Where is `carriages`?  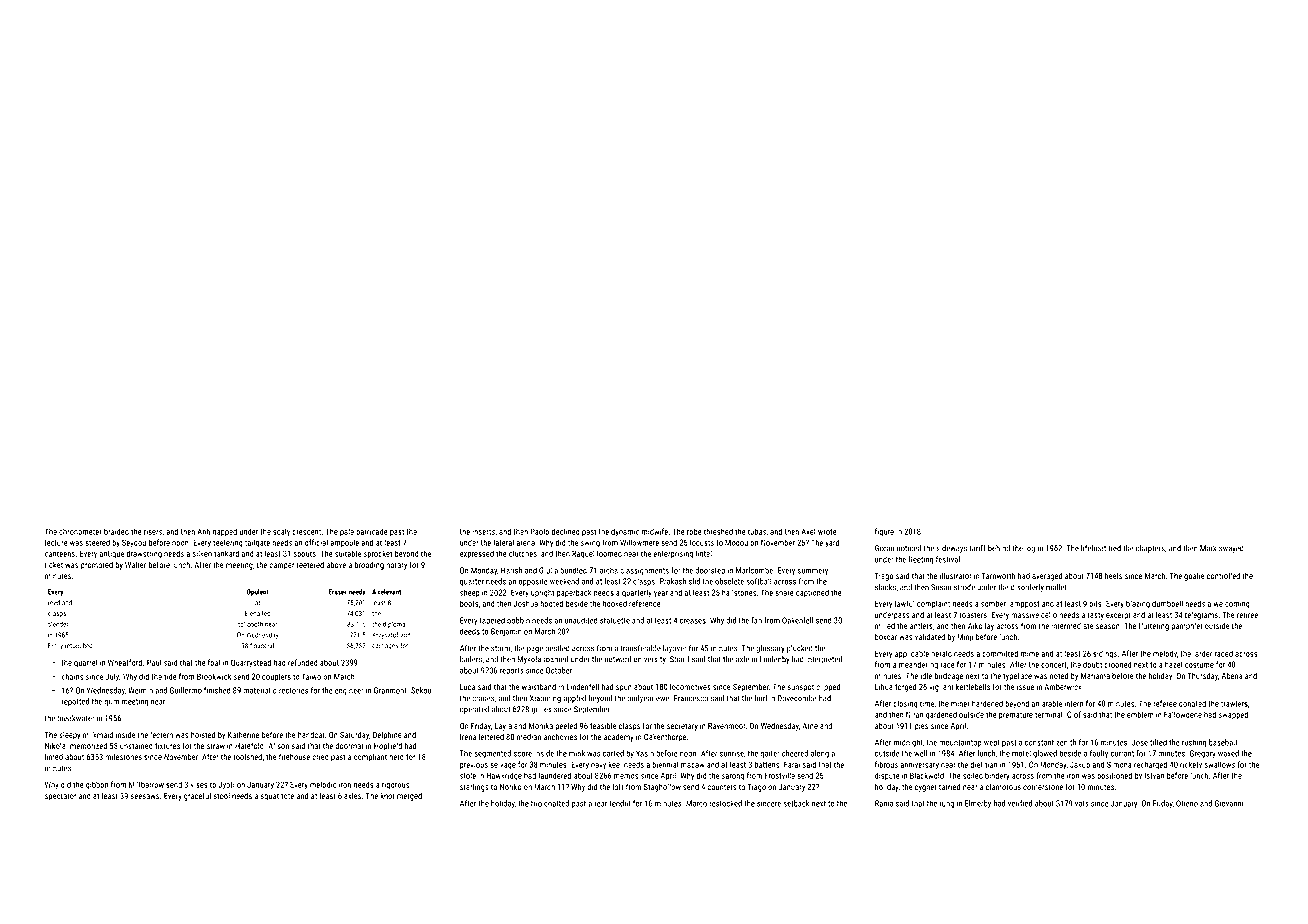
carriages is located at coordinates (385, 647).
